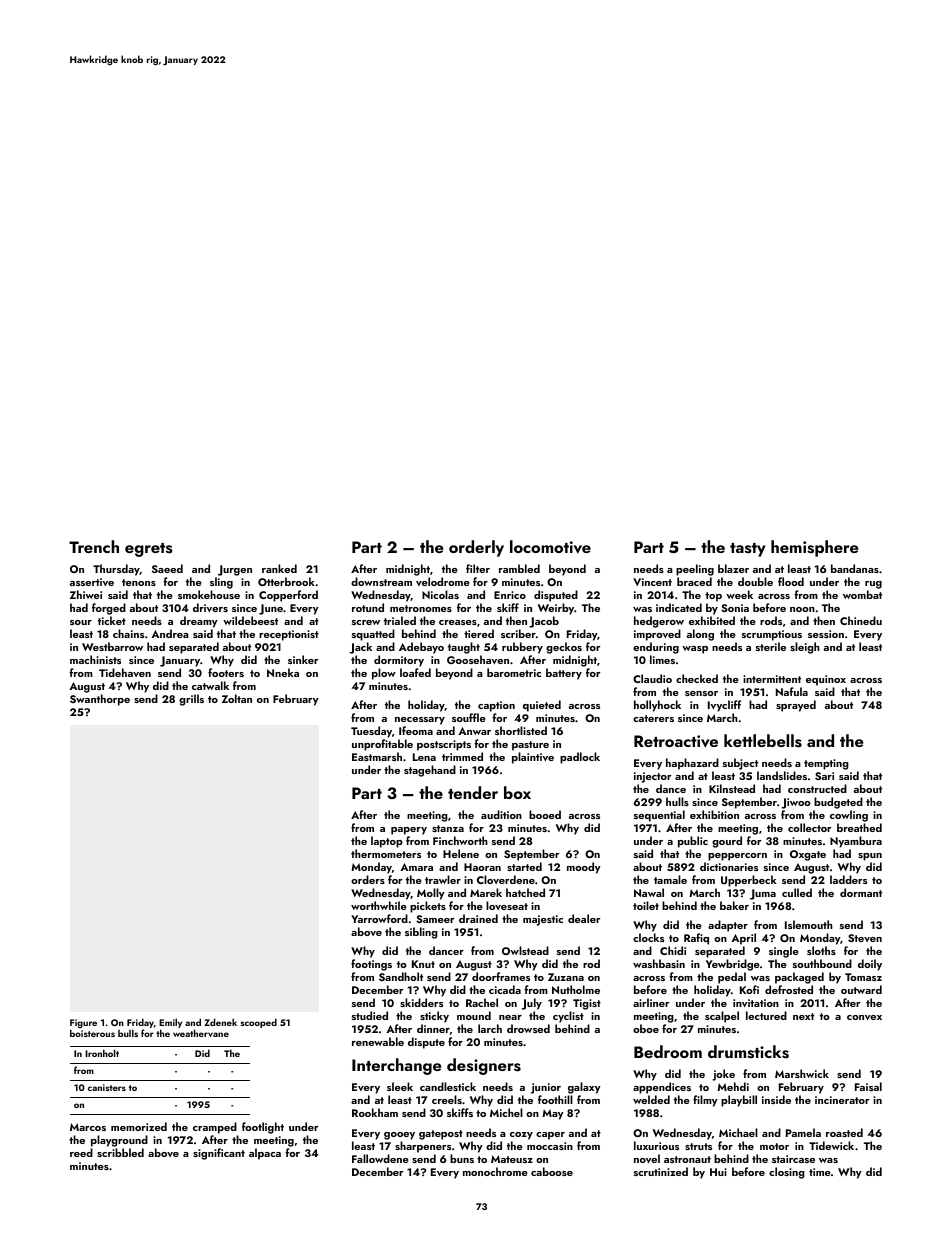 This image has width=952, height=1233. I want to click on collector, so click(810, 827).
